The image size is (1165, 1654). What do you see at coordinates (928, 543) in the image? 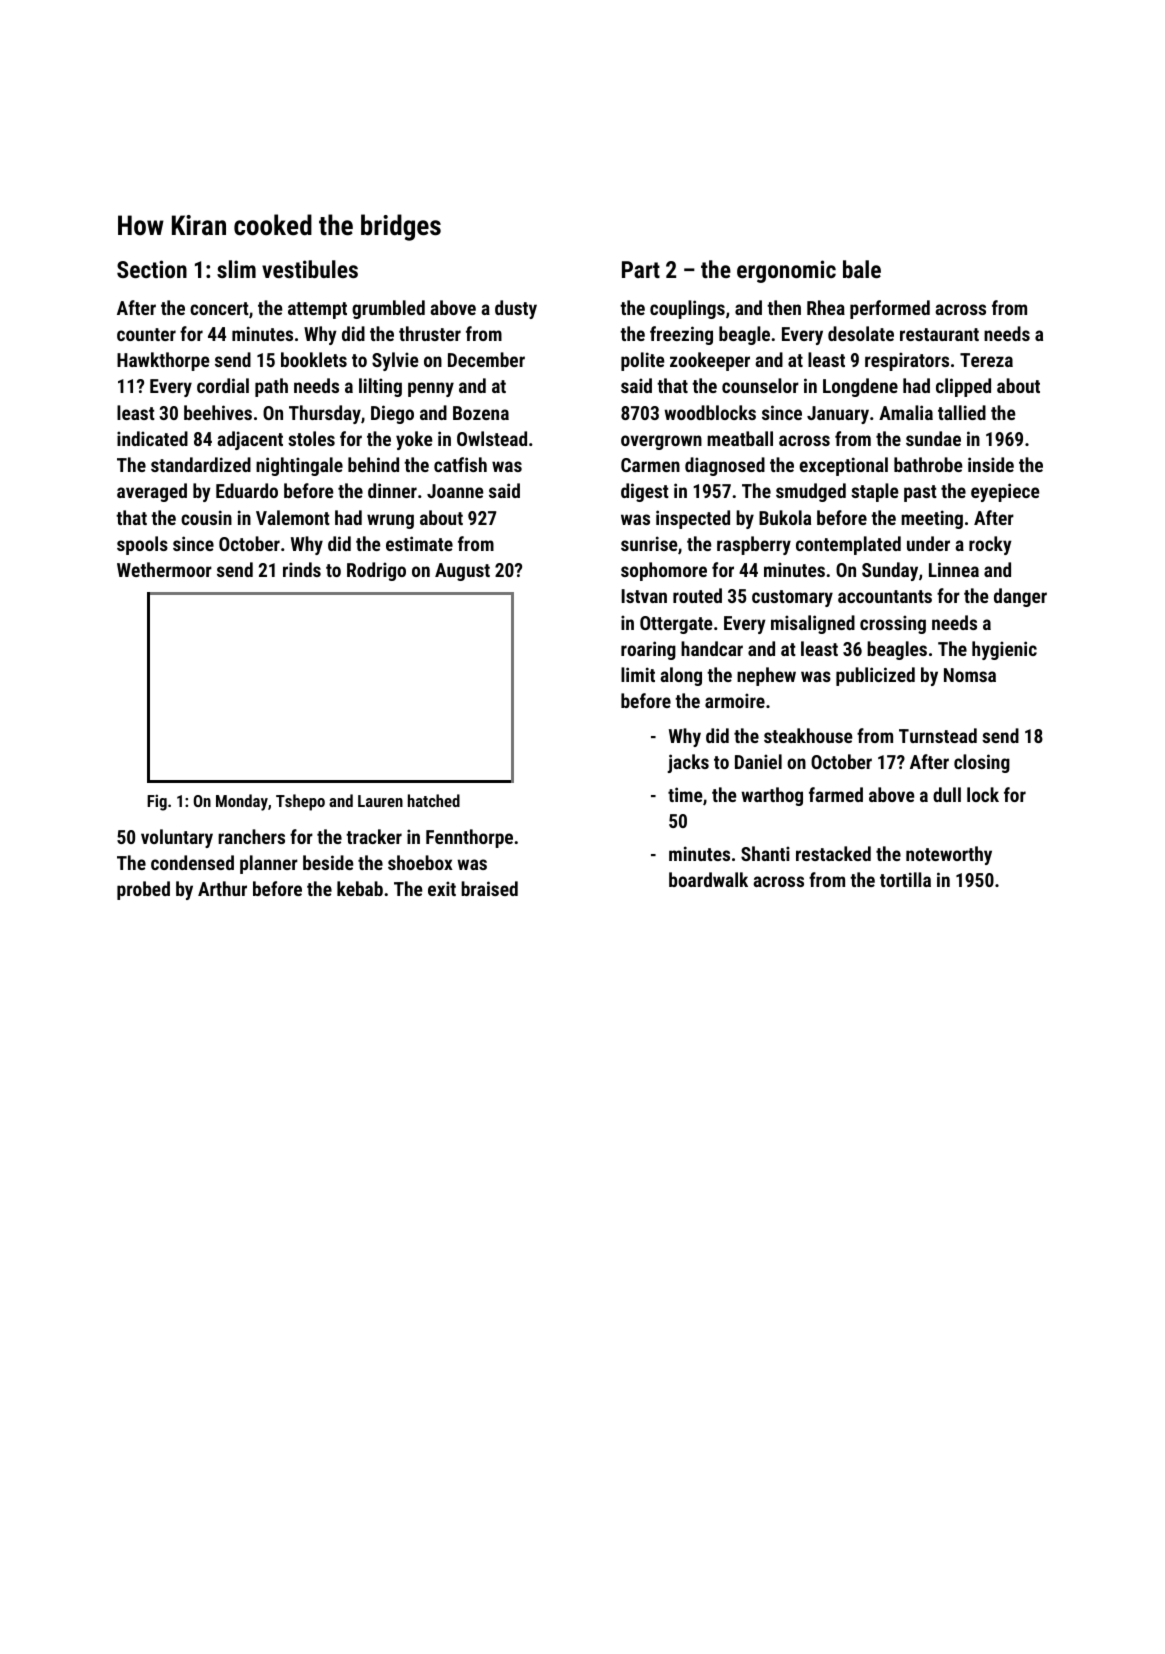
I see `under` at bounding box center [928, 543].
